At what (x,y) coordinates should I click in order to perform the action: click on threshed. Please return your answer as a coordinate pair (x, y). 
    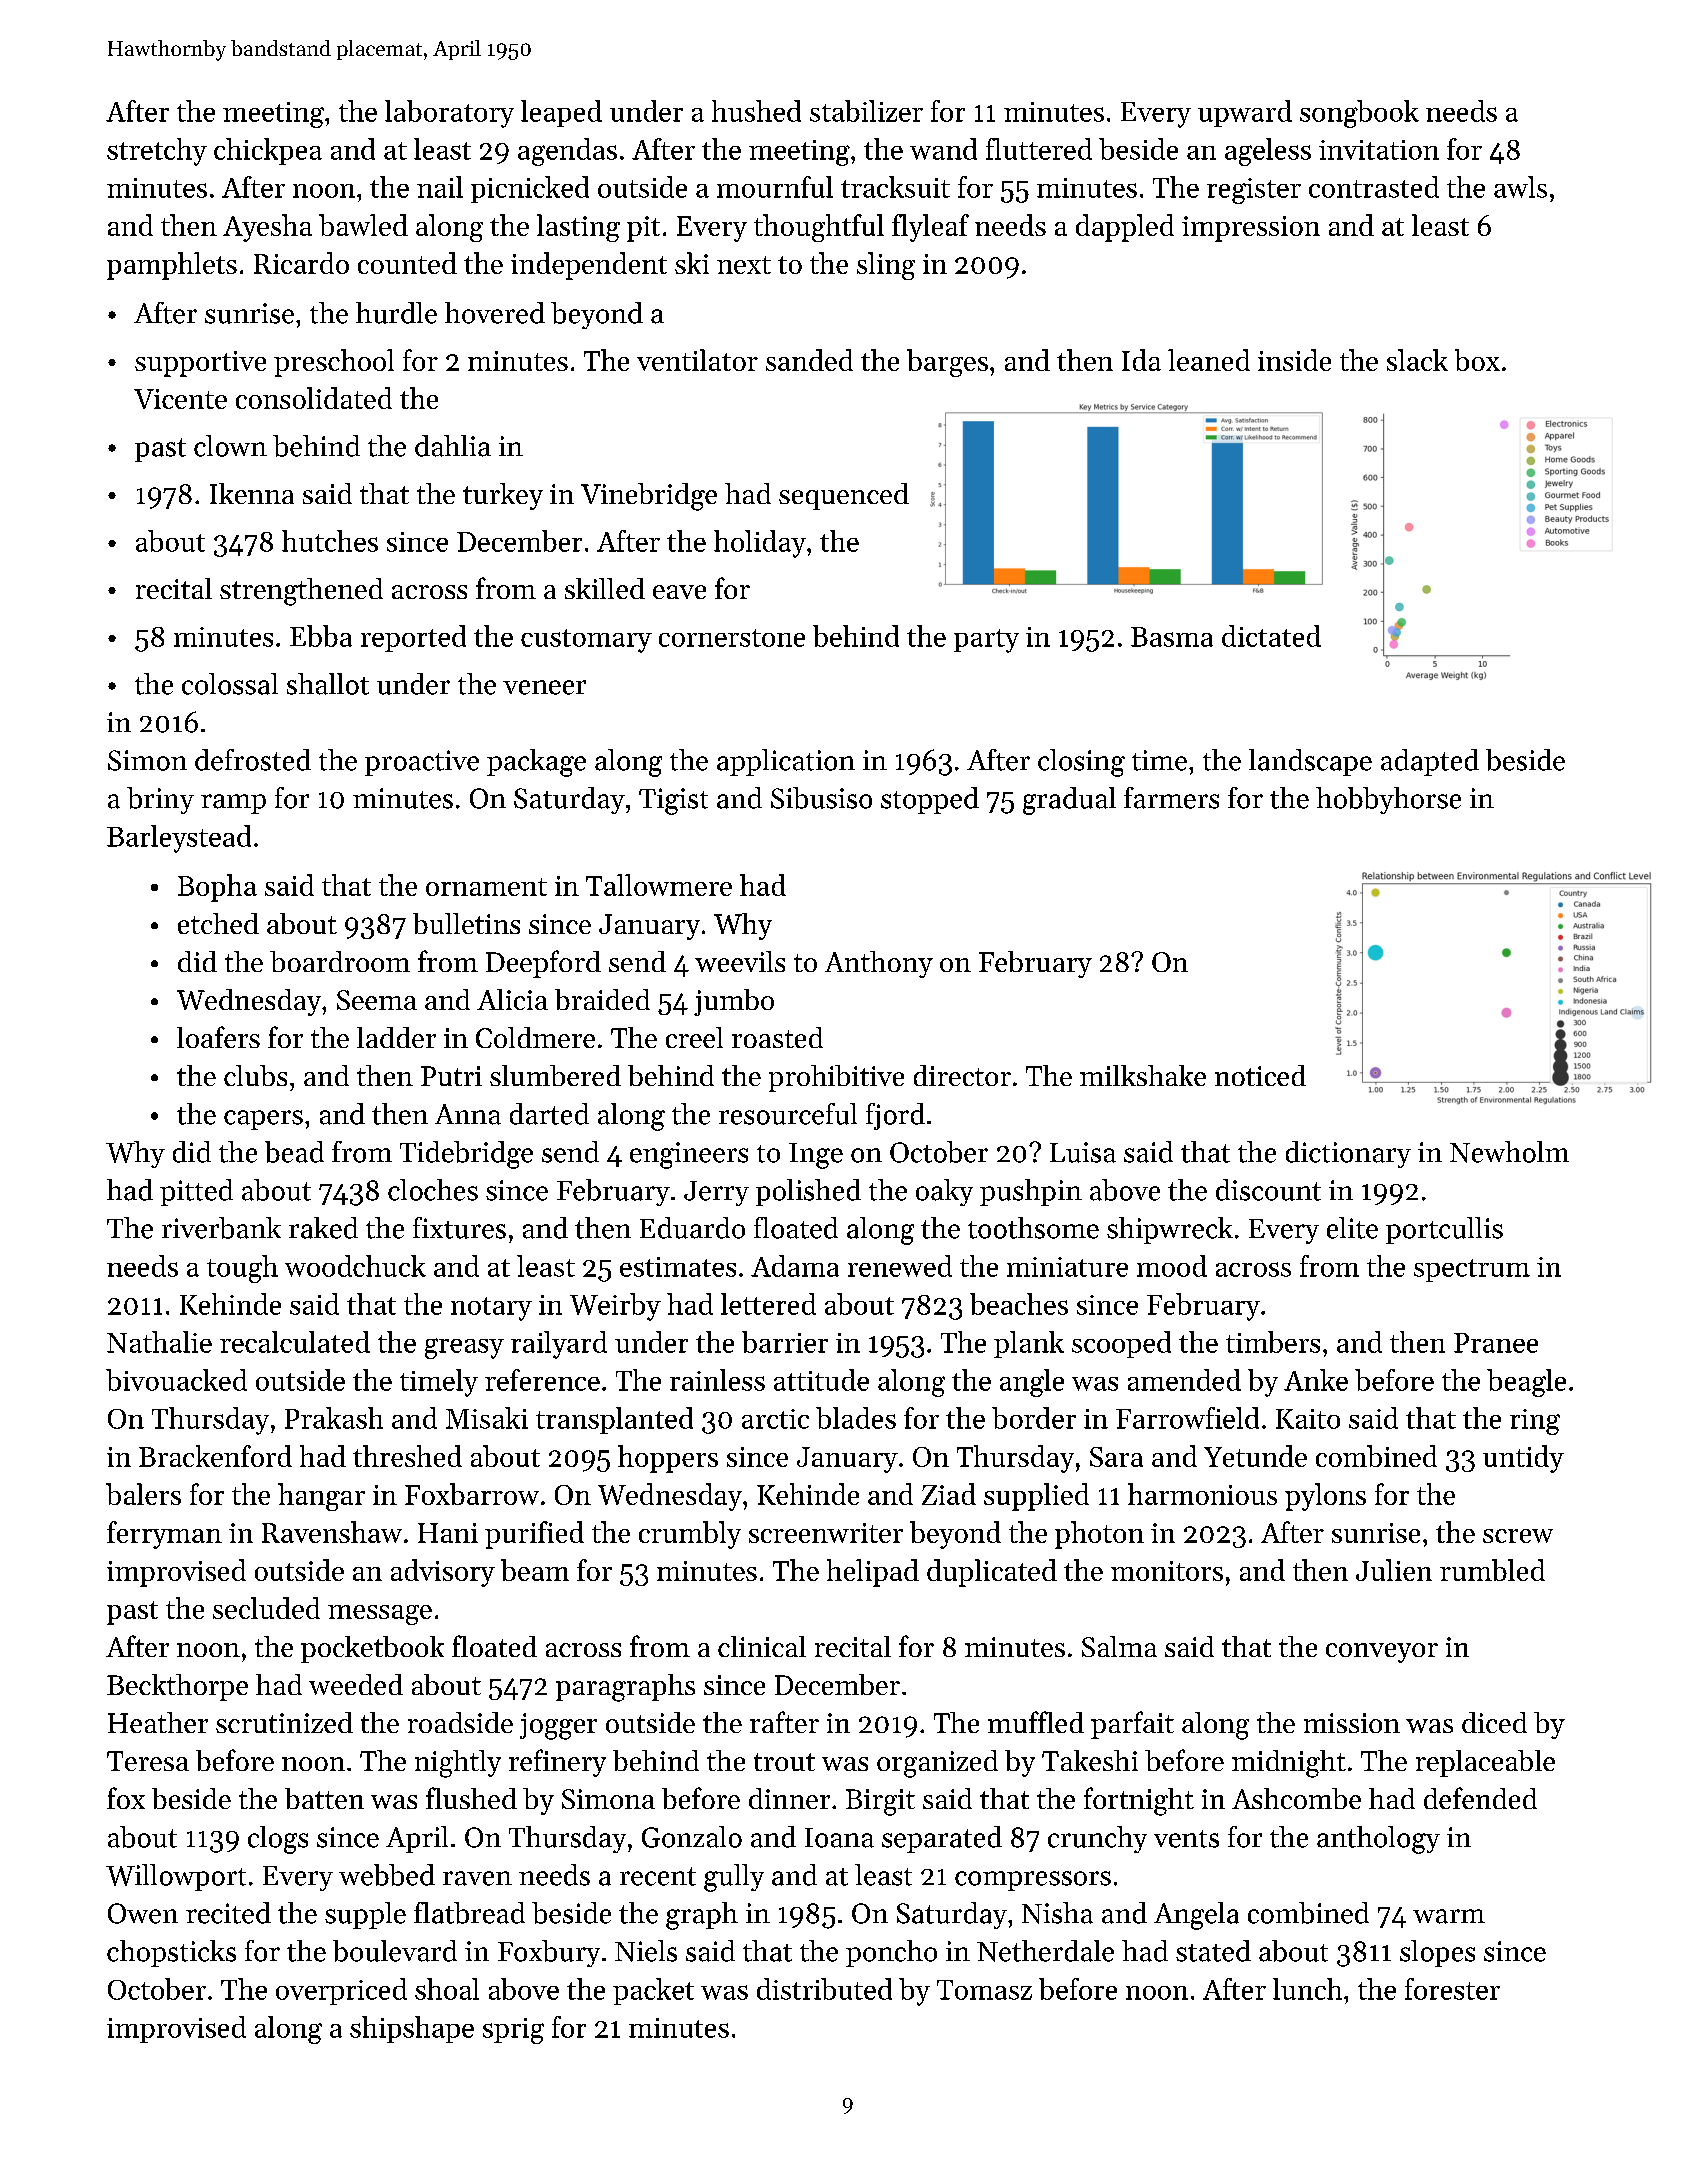
    Looking at the image, I should click on (407, 1456).
